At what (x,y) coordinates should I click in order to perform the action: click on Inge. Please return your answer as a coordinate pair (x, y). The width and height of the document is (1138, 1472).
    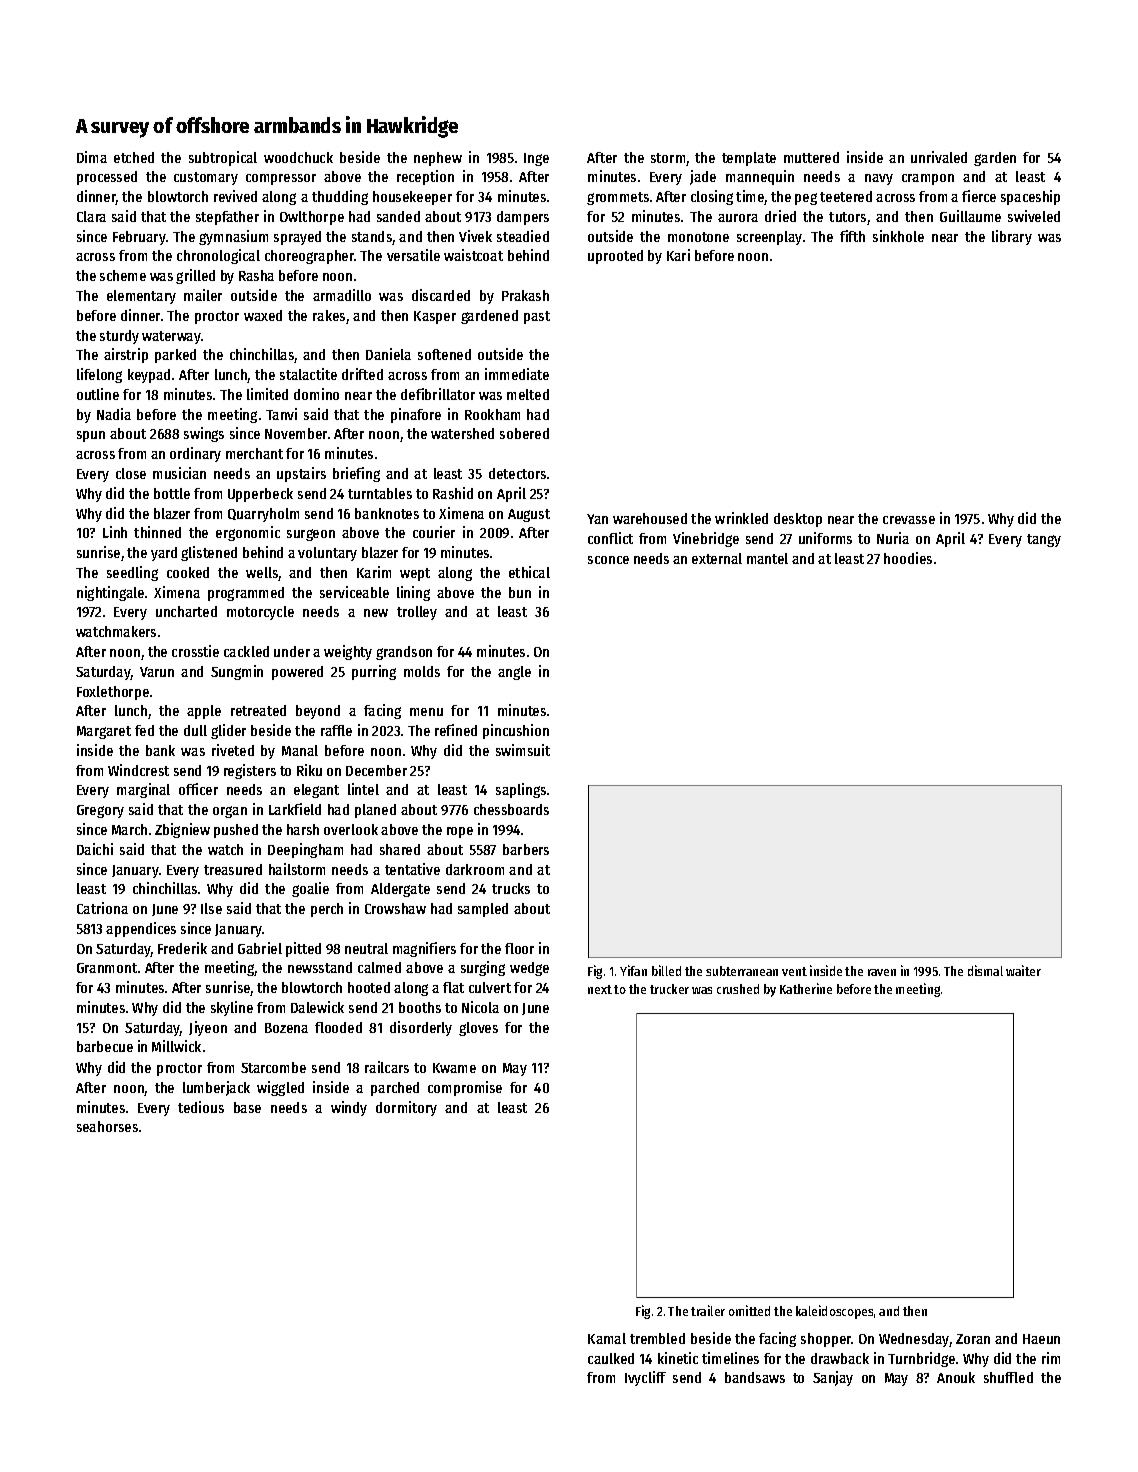
    Looking at the image, I should click on (536, 159).
